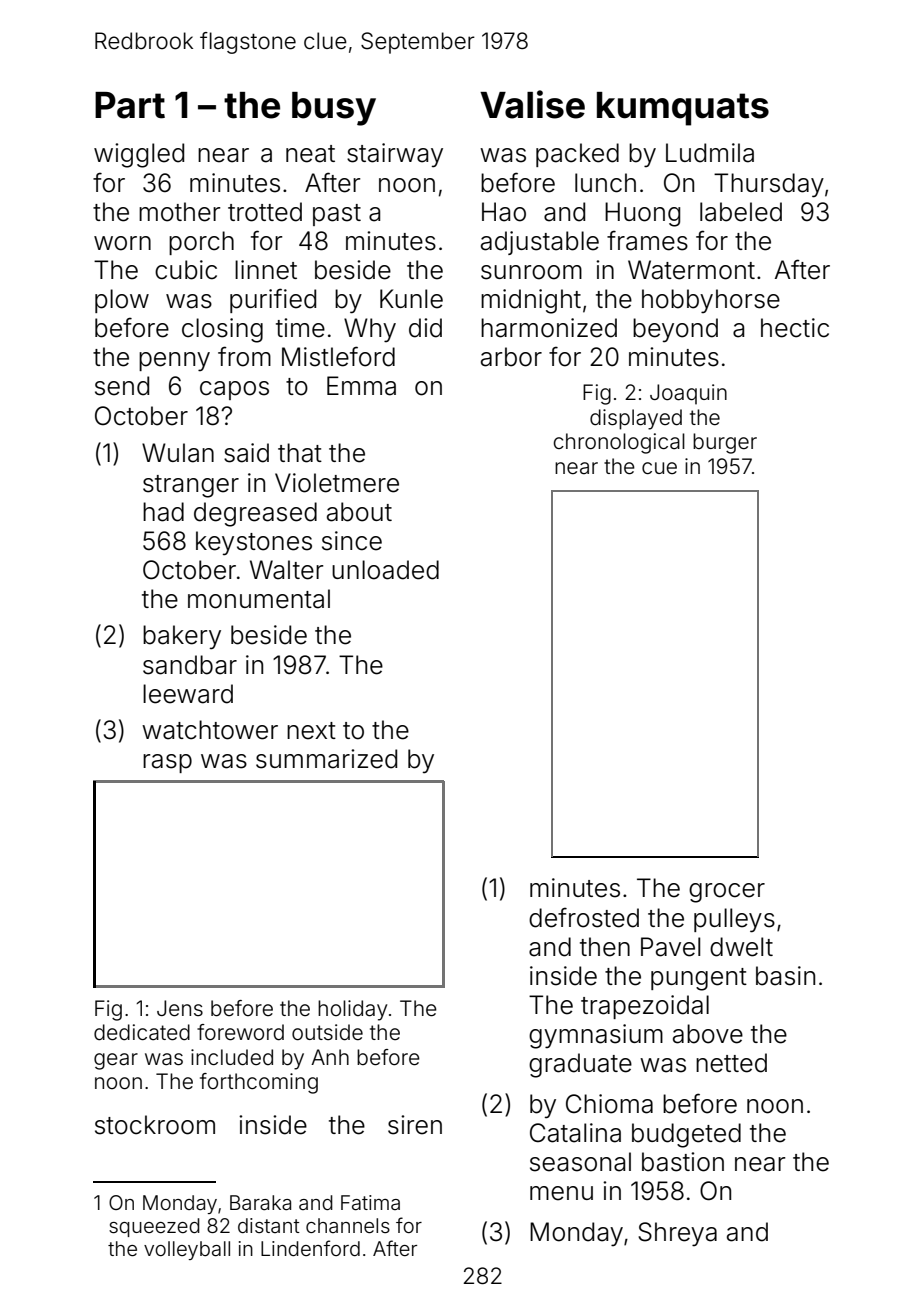 This screenshot has height=1311, width=924. I want to click on cue, so click(659, 468).
